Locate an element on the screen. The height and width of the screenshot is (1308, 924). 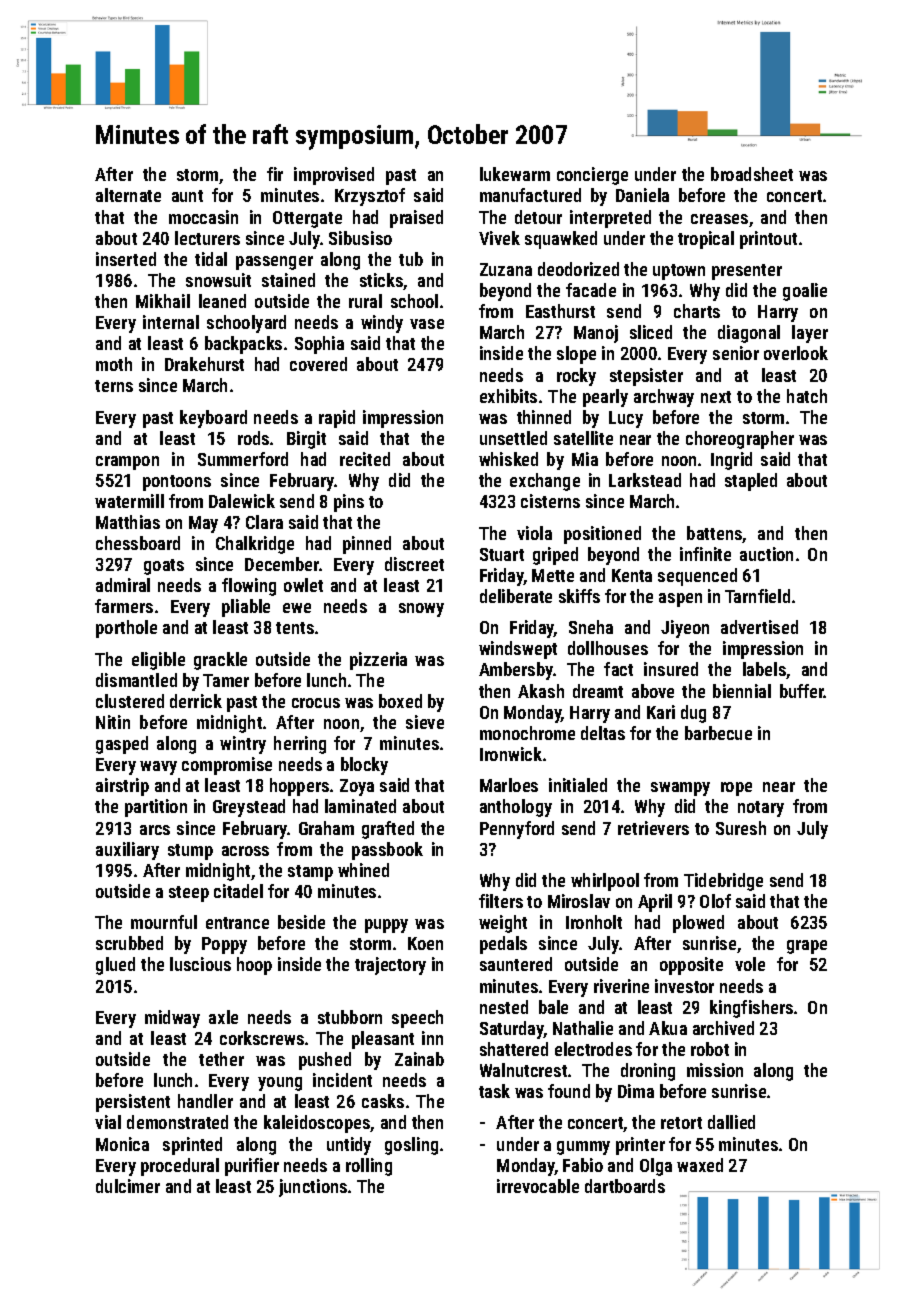
Sophia is located at coordinates (319, 345).
